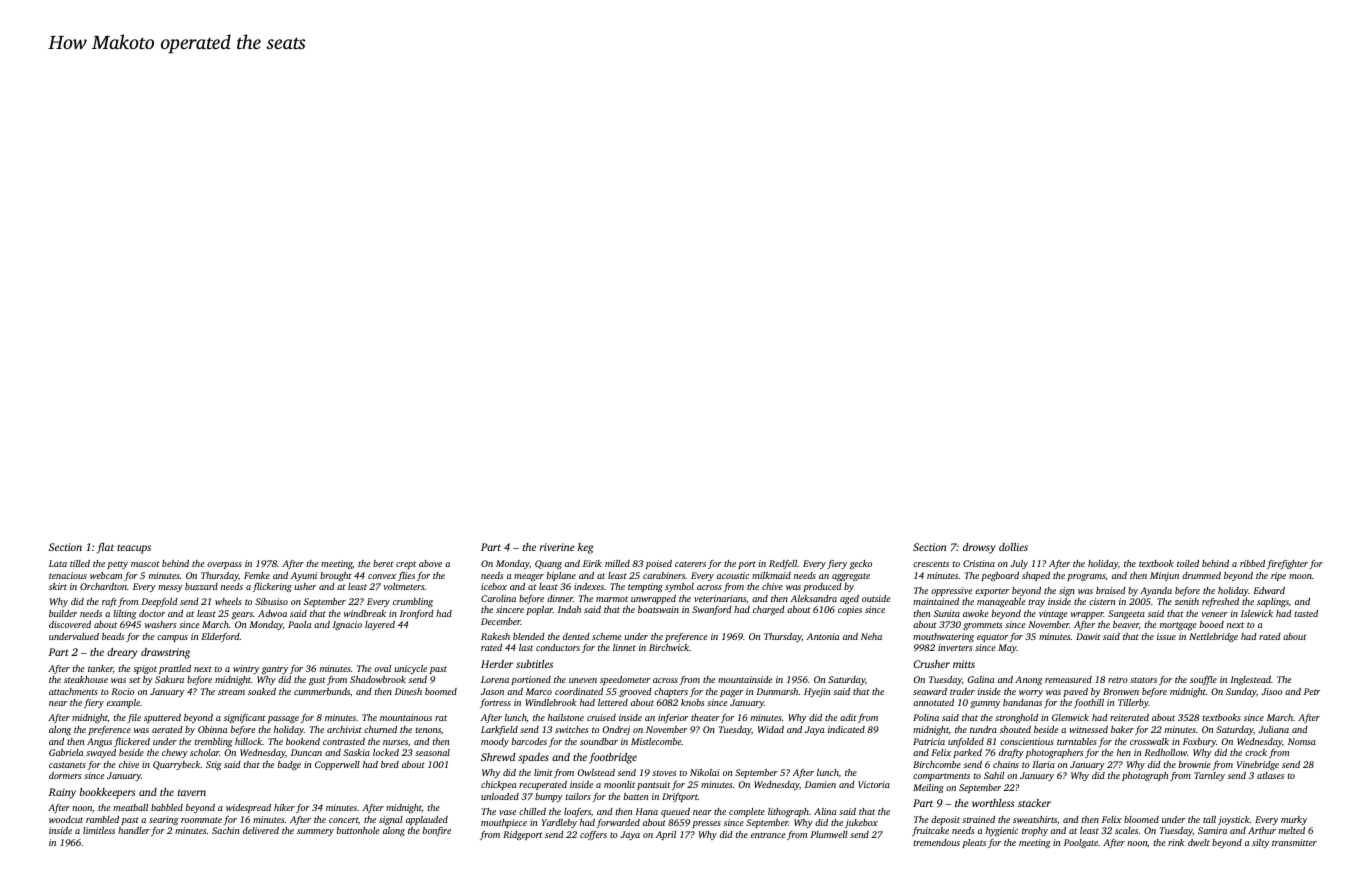 The width and height of the screenshot is (1372, 887). What do you see at coordinates (692, 702) in the screenshot?
I see `knobs` at bounding box center [692, 702].
